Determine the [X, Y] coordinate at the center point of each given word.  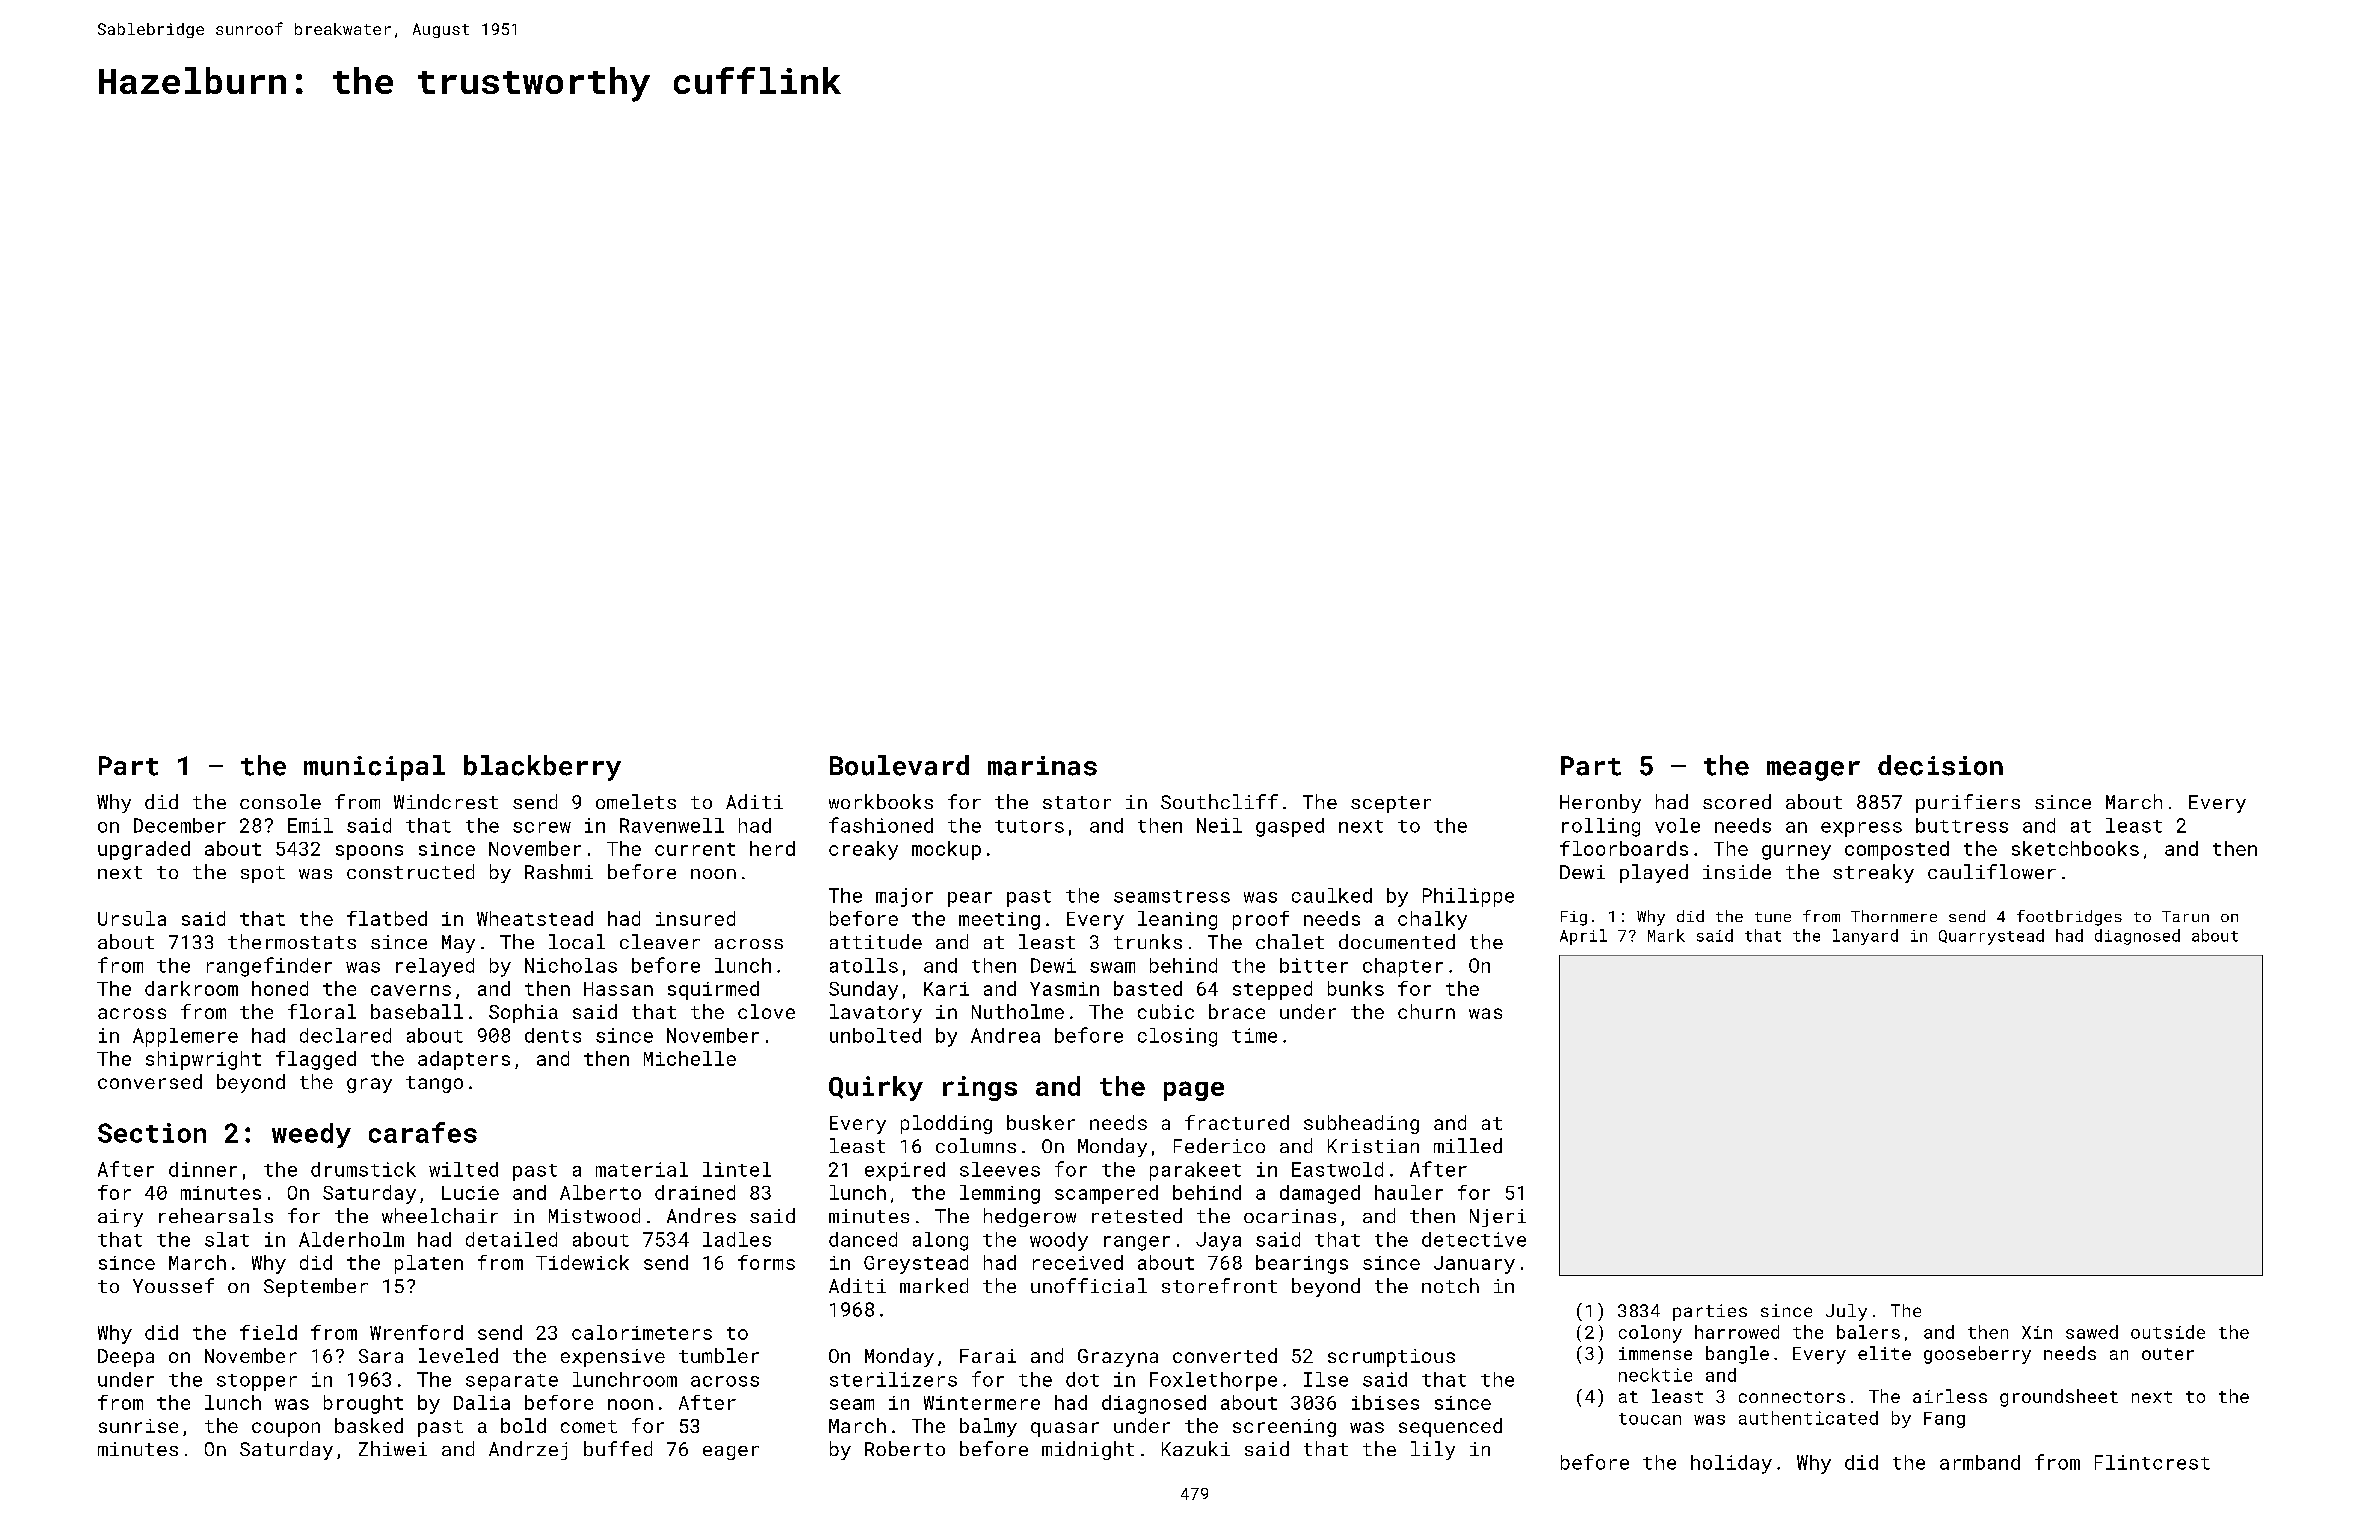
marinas [1042, 766]
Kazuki [1196, 1448]
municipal [374, 768]
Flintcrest [2152, 1462]
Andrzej [528, 1450]
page [1194, 1091]
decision [1940, 765]
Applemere [185, 1037]
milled [1468, 1145]
